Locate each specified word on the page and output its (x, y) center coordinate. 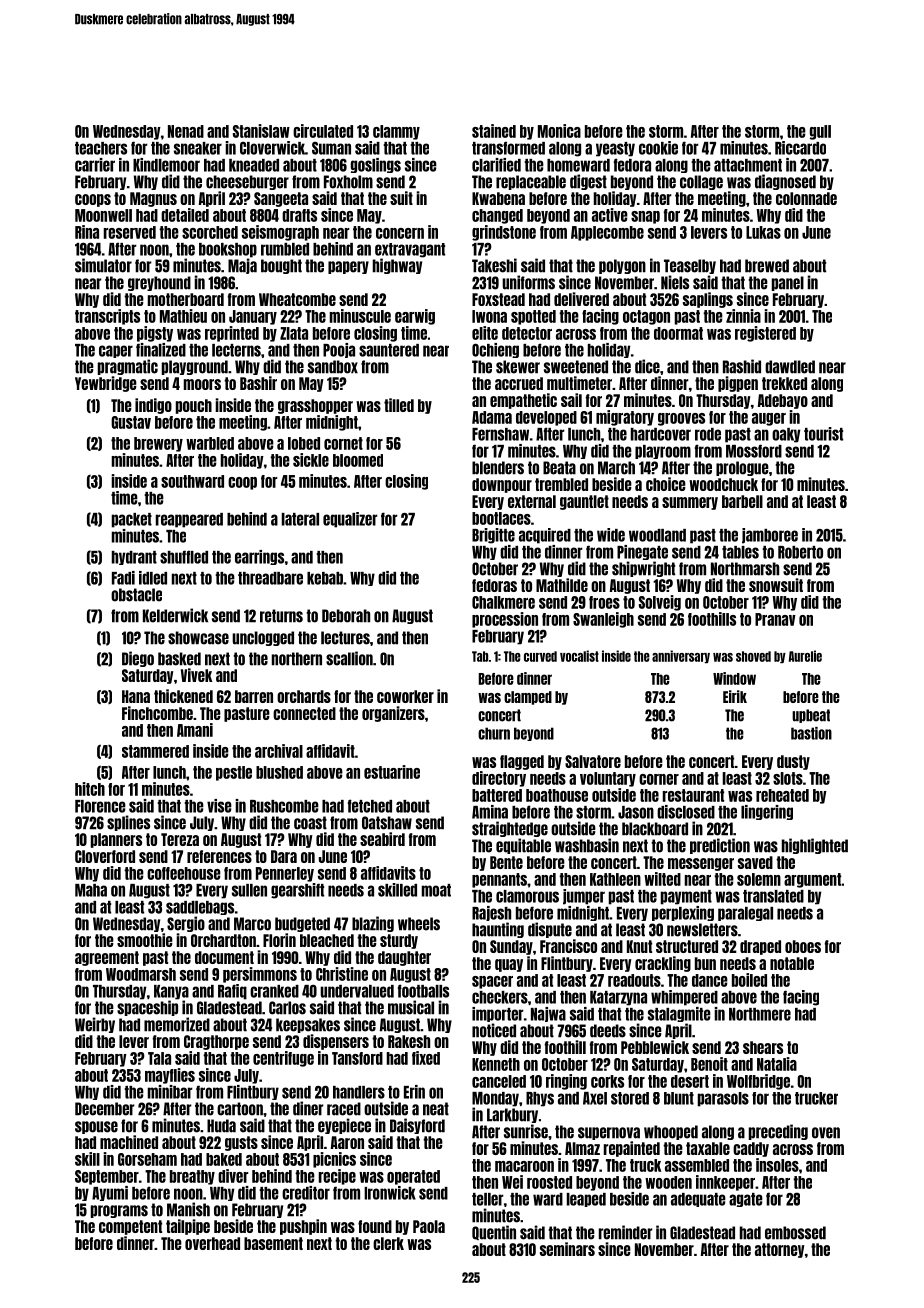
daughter (404, 958)
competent (130, 1227)
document (224, 957)
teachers (101, 148)
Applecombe (607, 233)
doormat (678, 333)
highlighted (815, 846)
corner (659, 779)
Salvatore (593, 761)
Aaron (347, 1142)
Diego (138, 659)
